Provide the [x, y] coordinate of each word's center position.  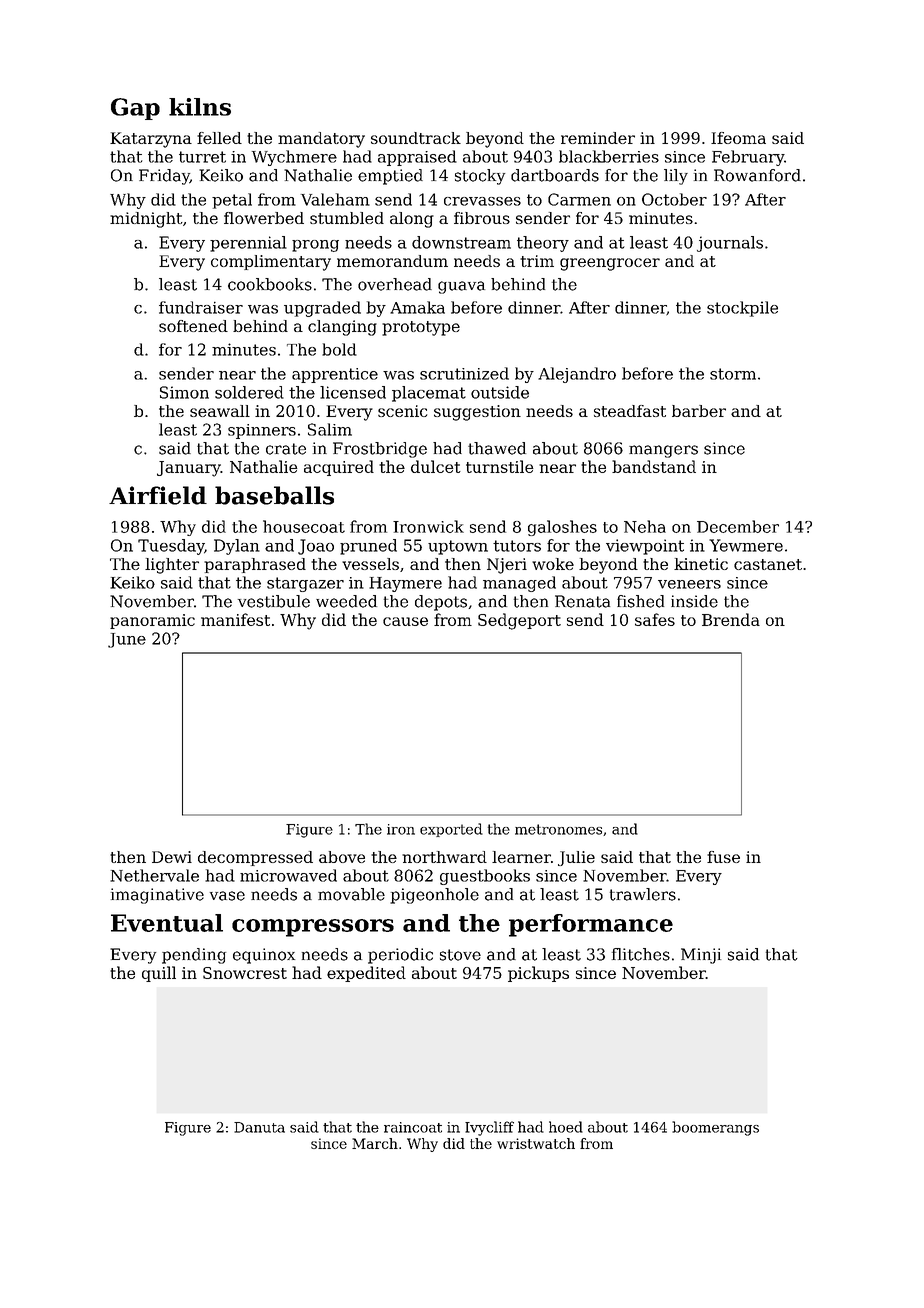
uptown [458, 547]
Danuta [259, 1127]
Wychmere [294, 158]
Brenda [731, 619]
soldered [249, 392]
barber [699, 411]
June [127, 640]
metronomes [558, 829]
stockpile [742, 309]
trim [537, 261]
